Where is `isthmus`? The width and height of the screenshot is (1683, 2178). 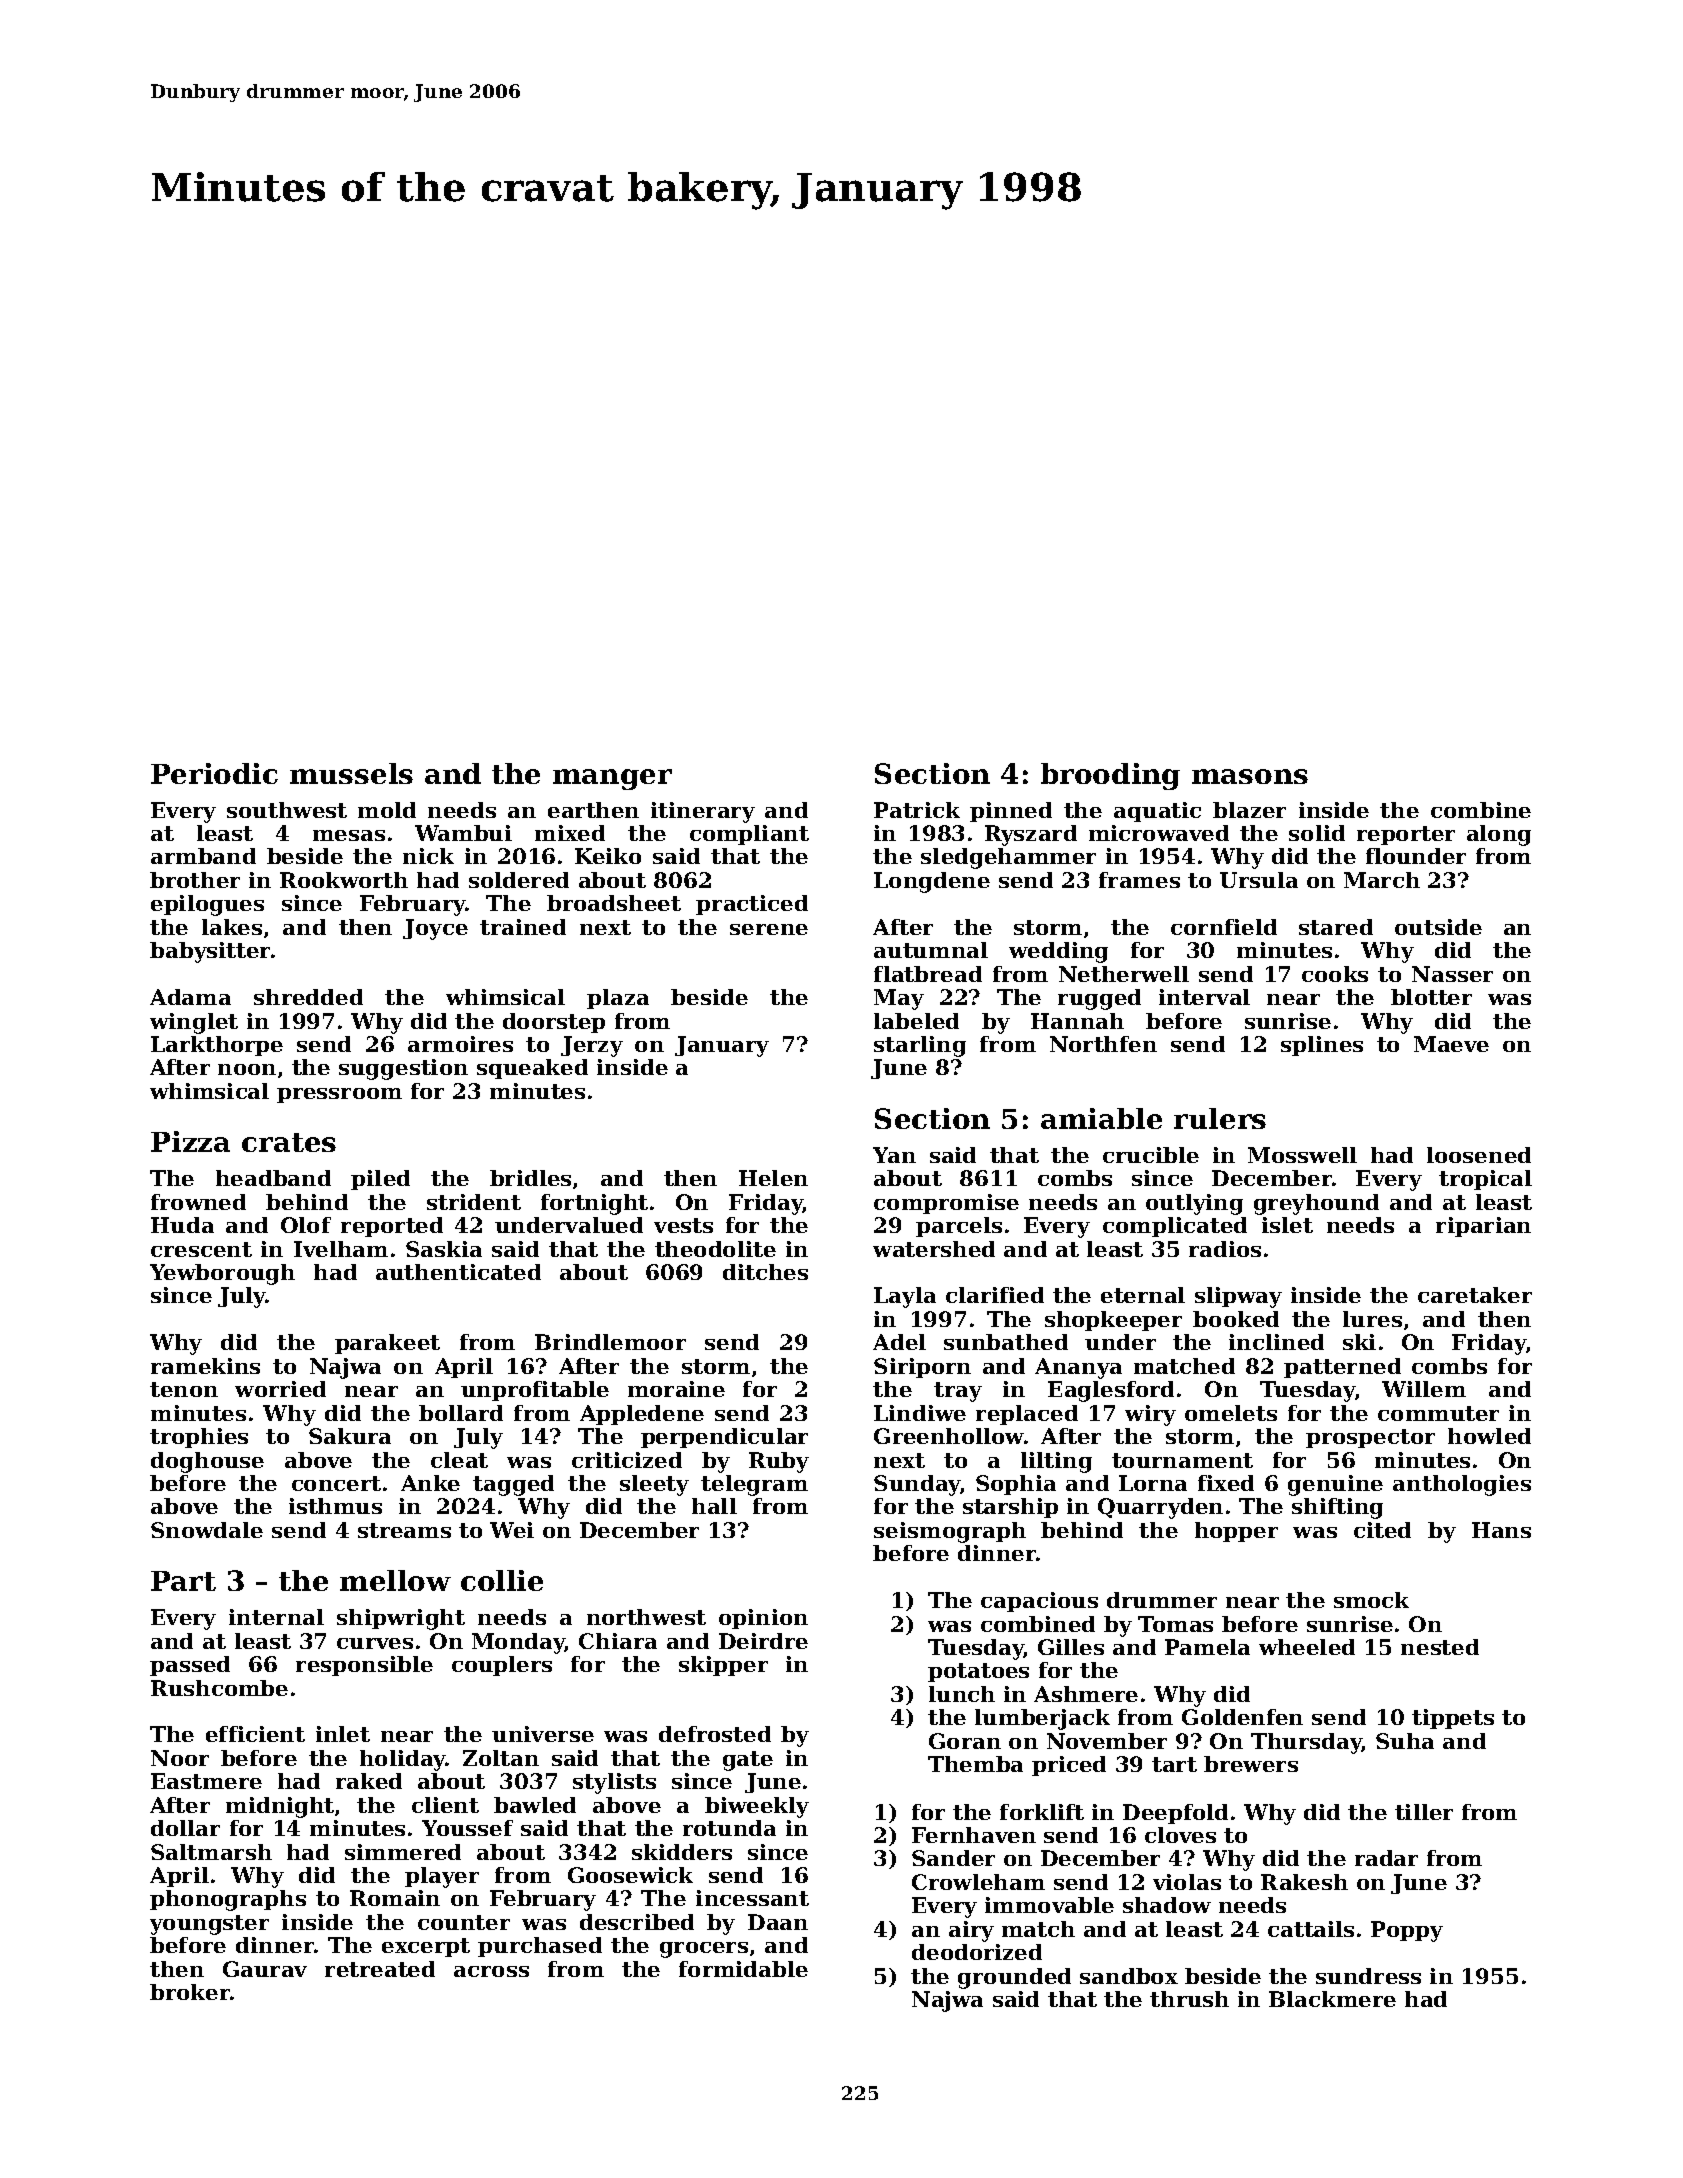
isthmus is located at coordinates (335, 1506).
